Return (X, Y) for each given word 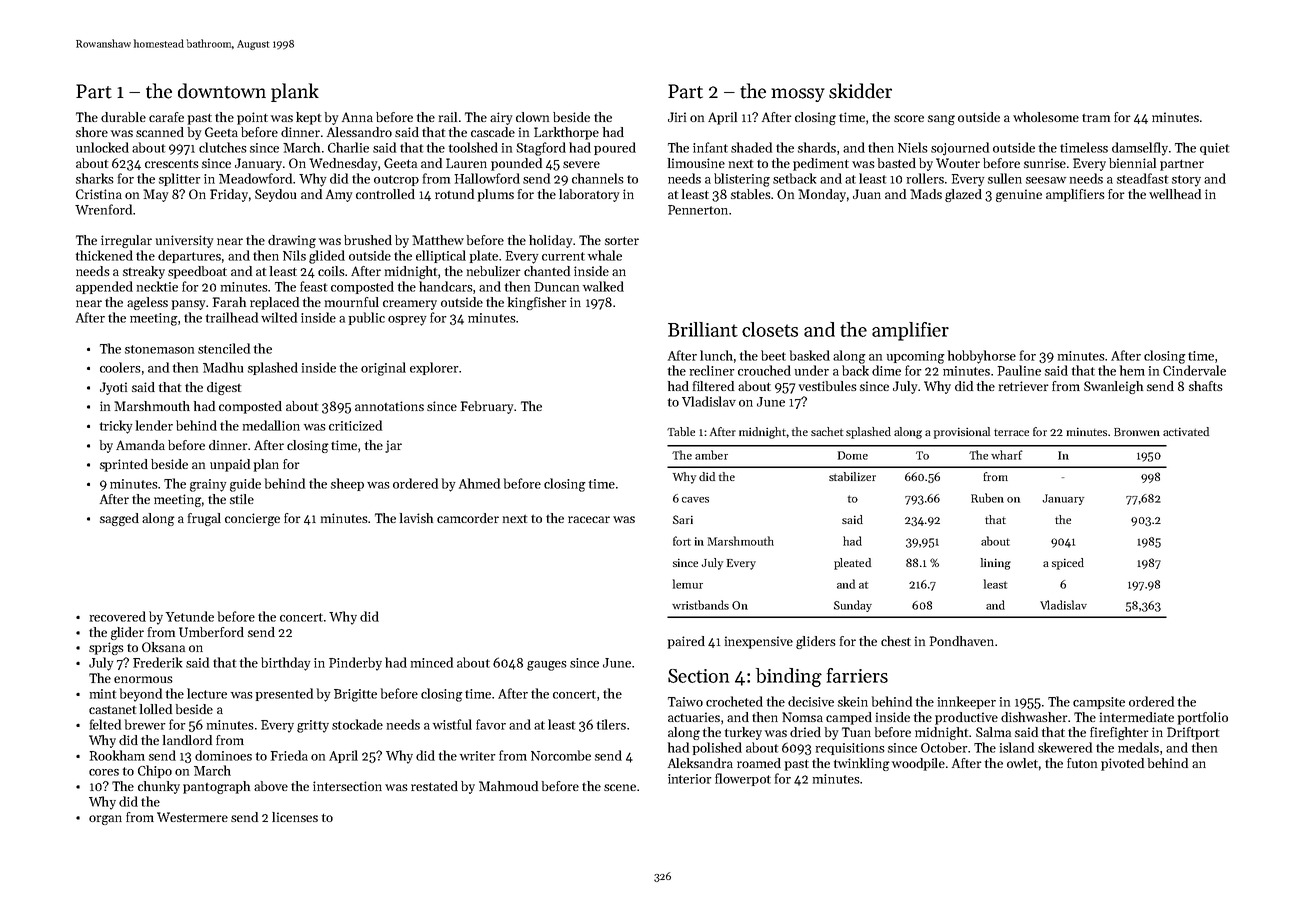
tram (1096, 118)
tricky (116, 427)
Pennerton (698, 210)
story (1186, 181)
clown (532, 117)
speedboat (197, 272)
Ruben (987, 498)
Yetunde (190, 616)
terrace (1011, 432)
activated (1186, 431)
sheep (347, 484)
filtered (713, 386)
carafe (166, 117)
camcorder (468, 518)
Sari (683, 519)
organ (105, 820)
